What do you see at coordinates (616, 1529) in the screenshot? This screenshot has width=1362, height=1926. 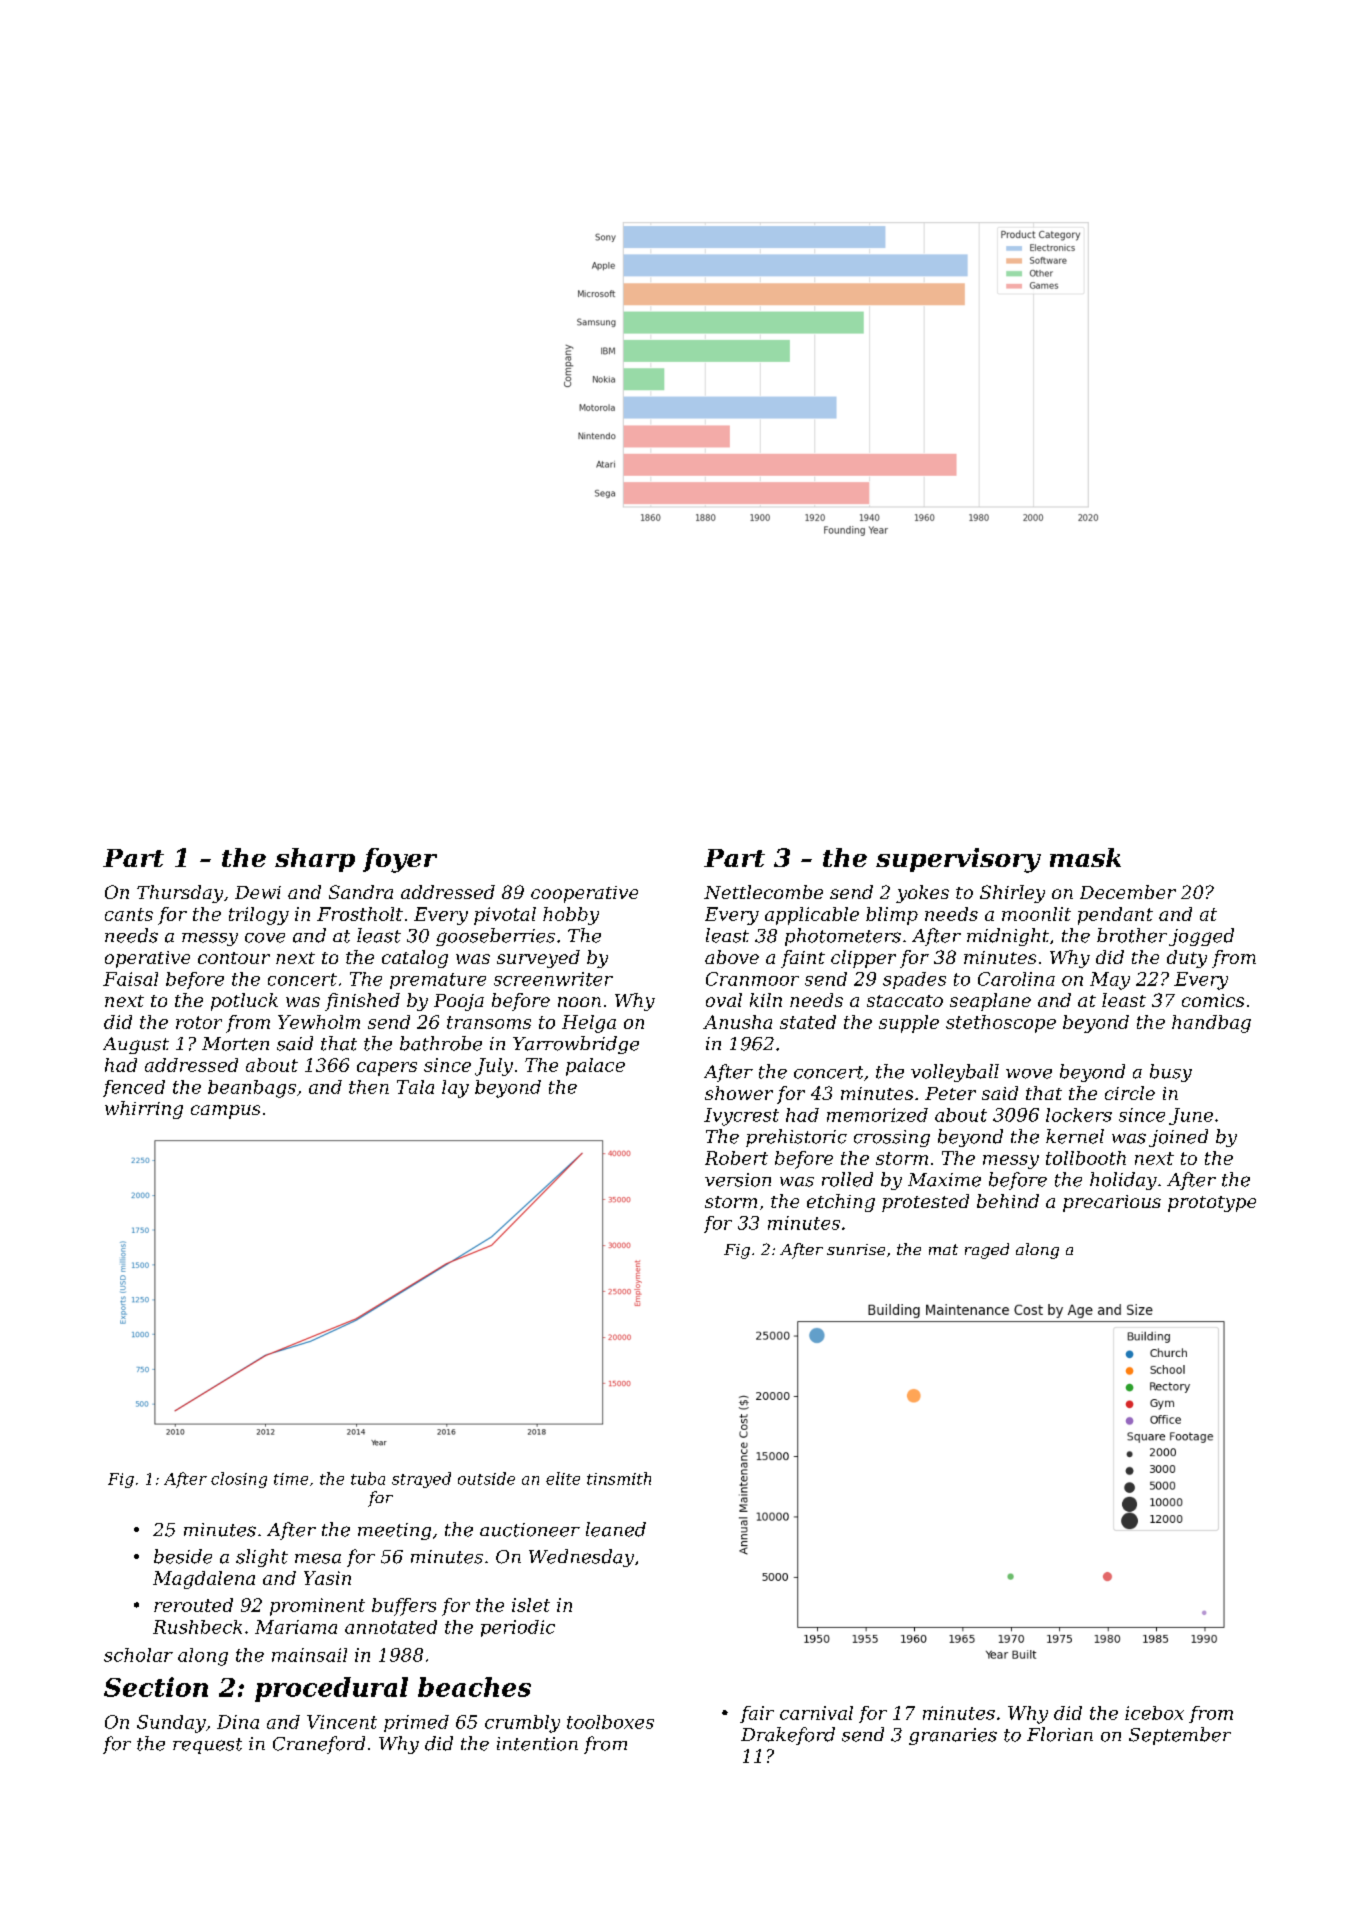 I see `leaned` at bounding box center [616, 1529].
